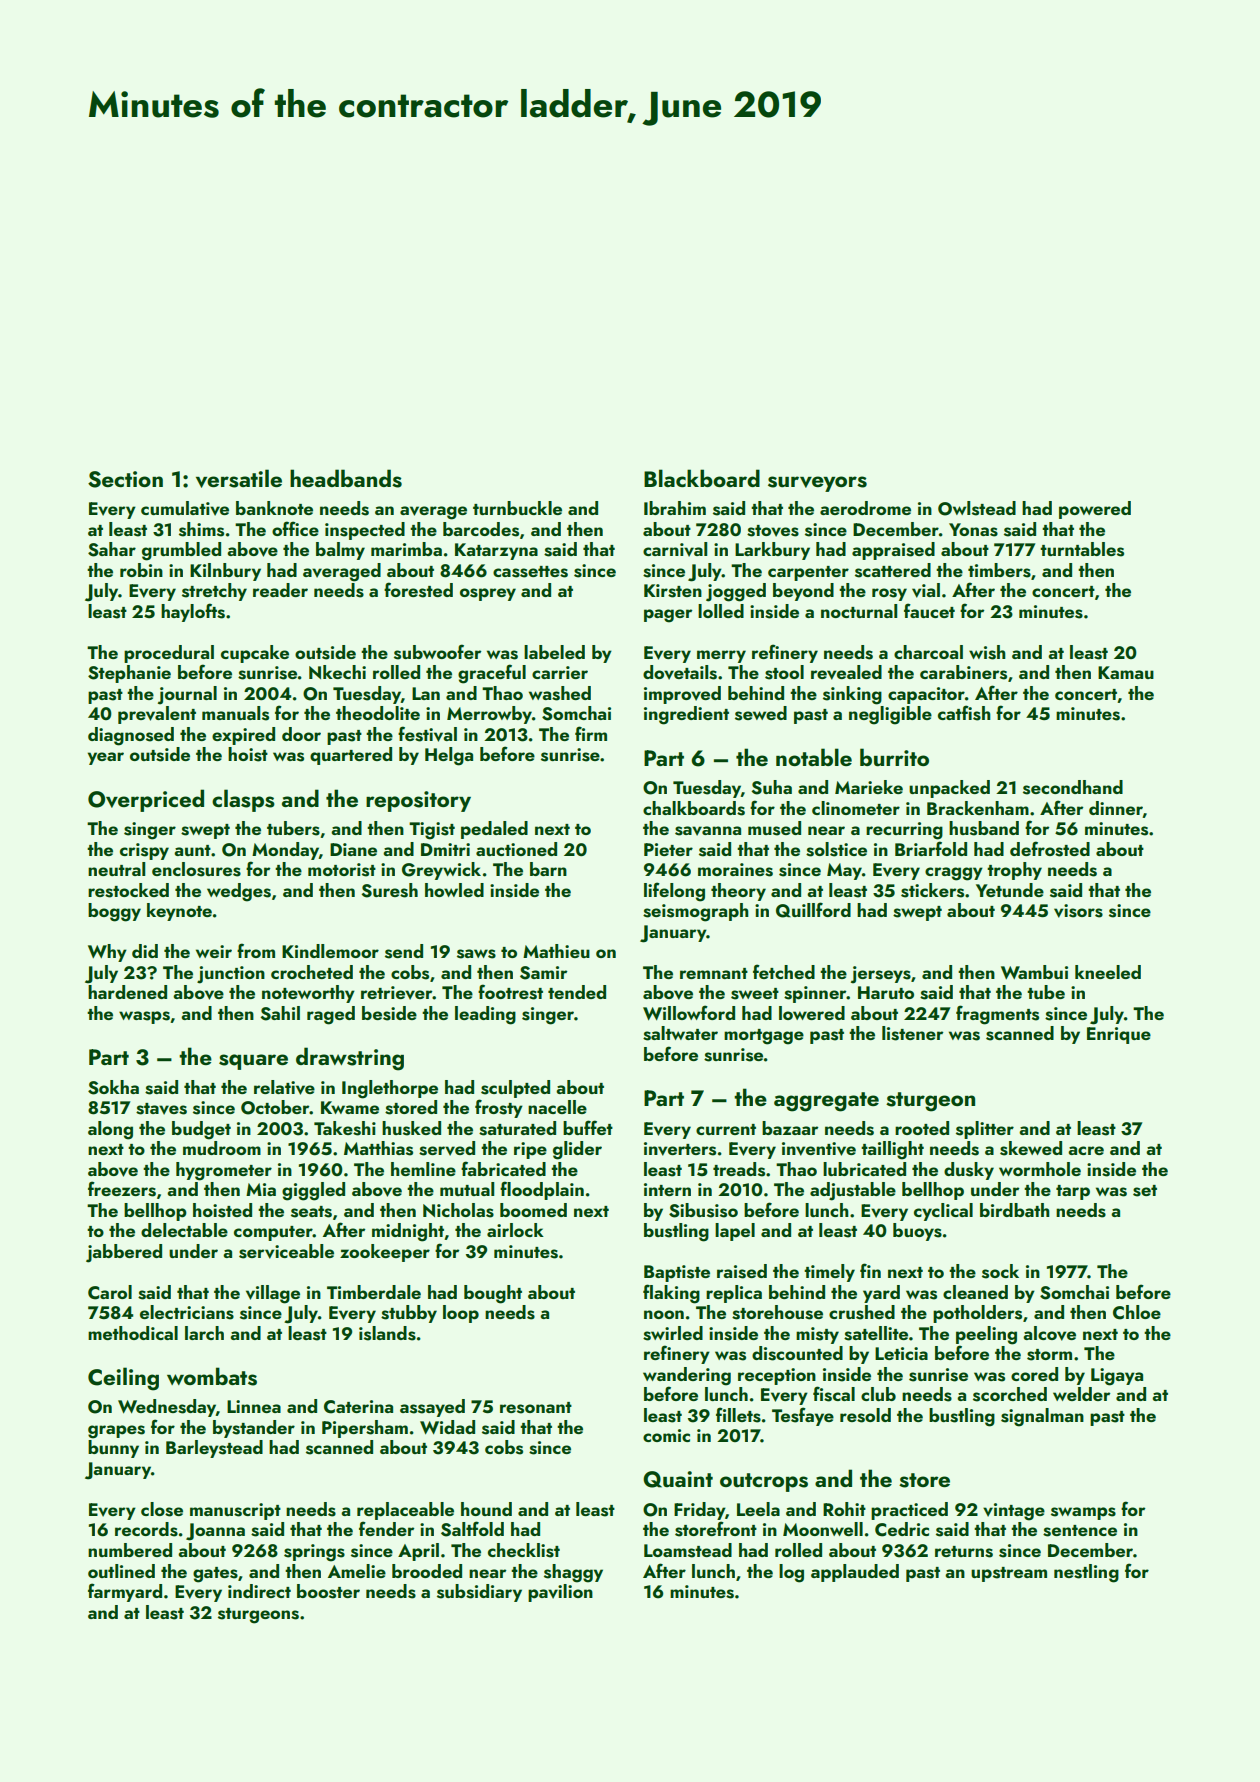  I want to click on numbered, so click(130, 1550).
